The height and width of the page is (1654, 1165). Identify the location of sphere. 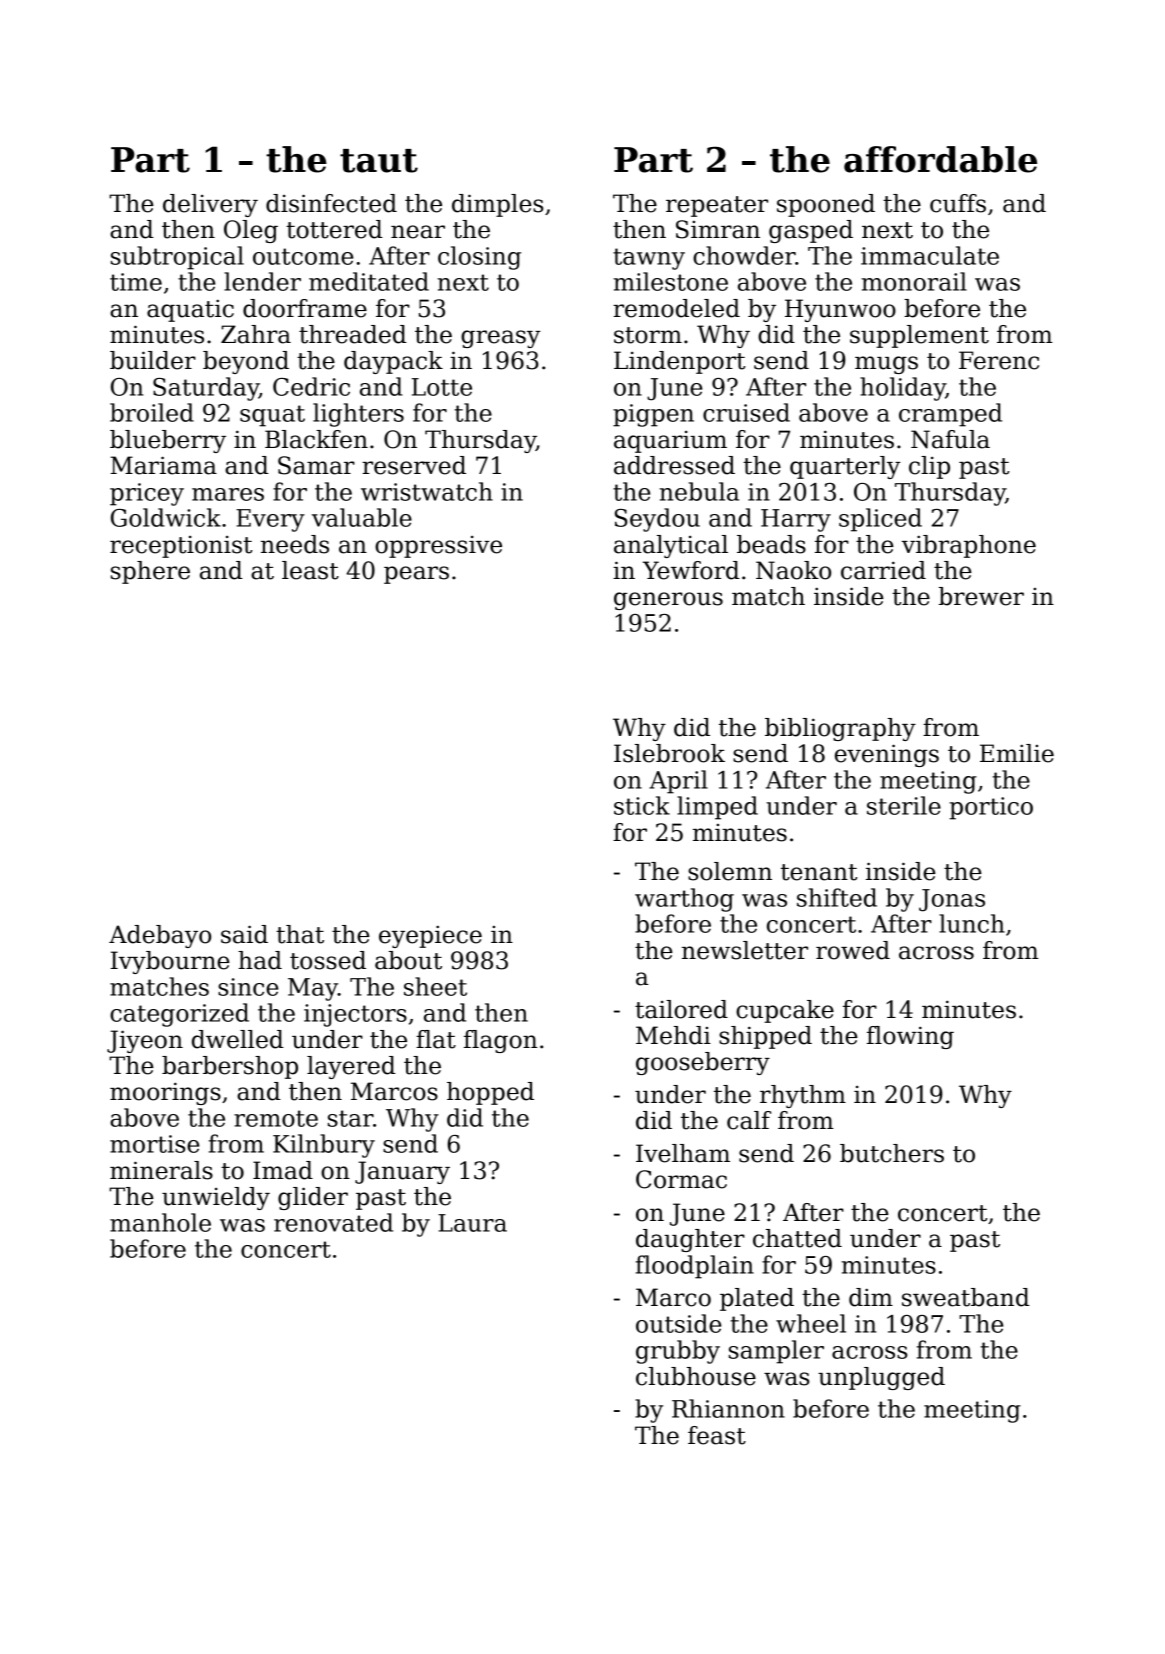
(150, 572).
